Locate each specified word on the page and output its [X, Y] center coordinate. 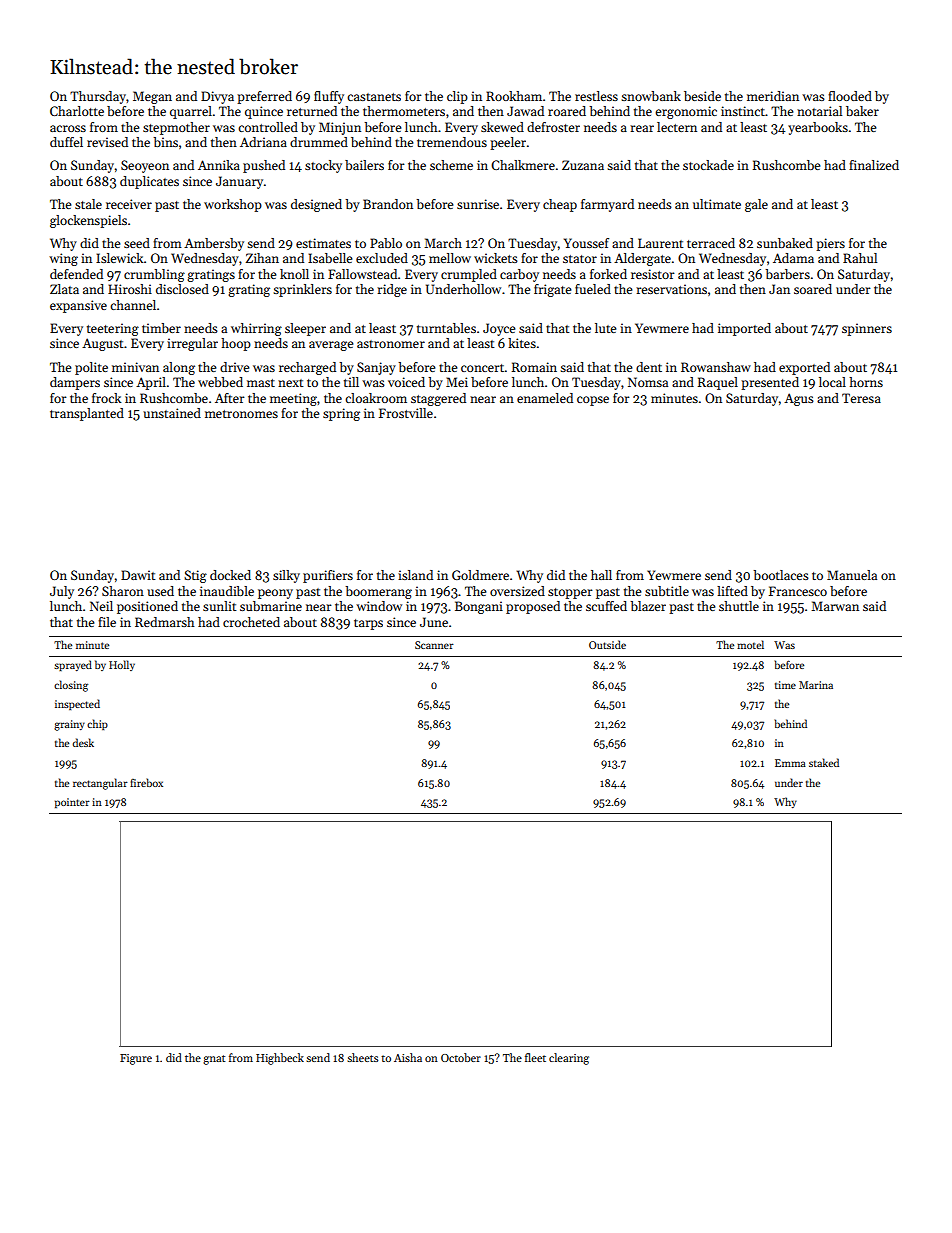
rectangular [100, 784]
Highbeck [280, 1059]
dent [649, 367]
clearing [569, 1059]
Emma [790, 763]
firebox [146, 782]
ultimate [717, 204]
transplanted [87, 414]
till [351, 382]
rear [642, 128]
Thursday [98, 97]
